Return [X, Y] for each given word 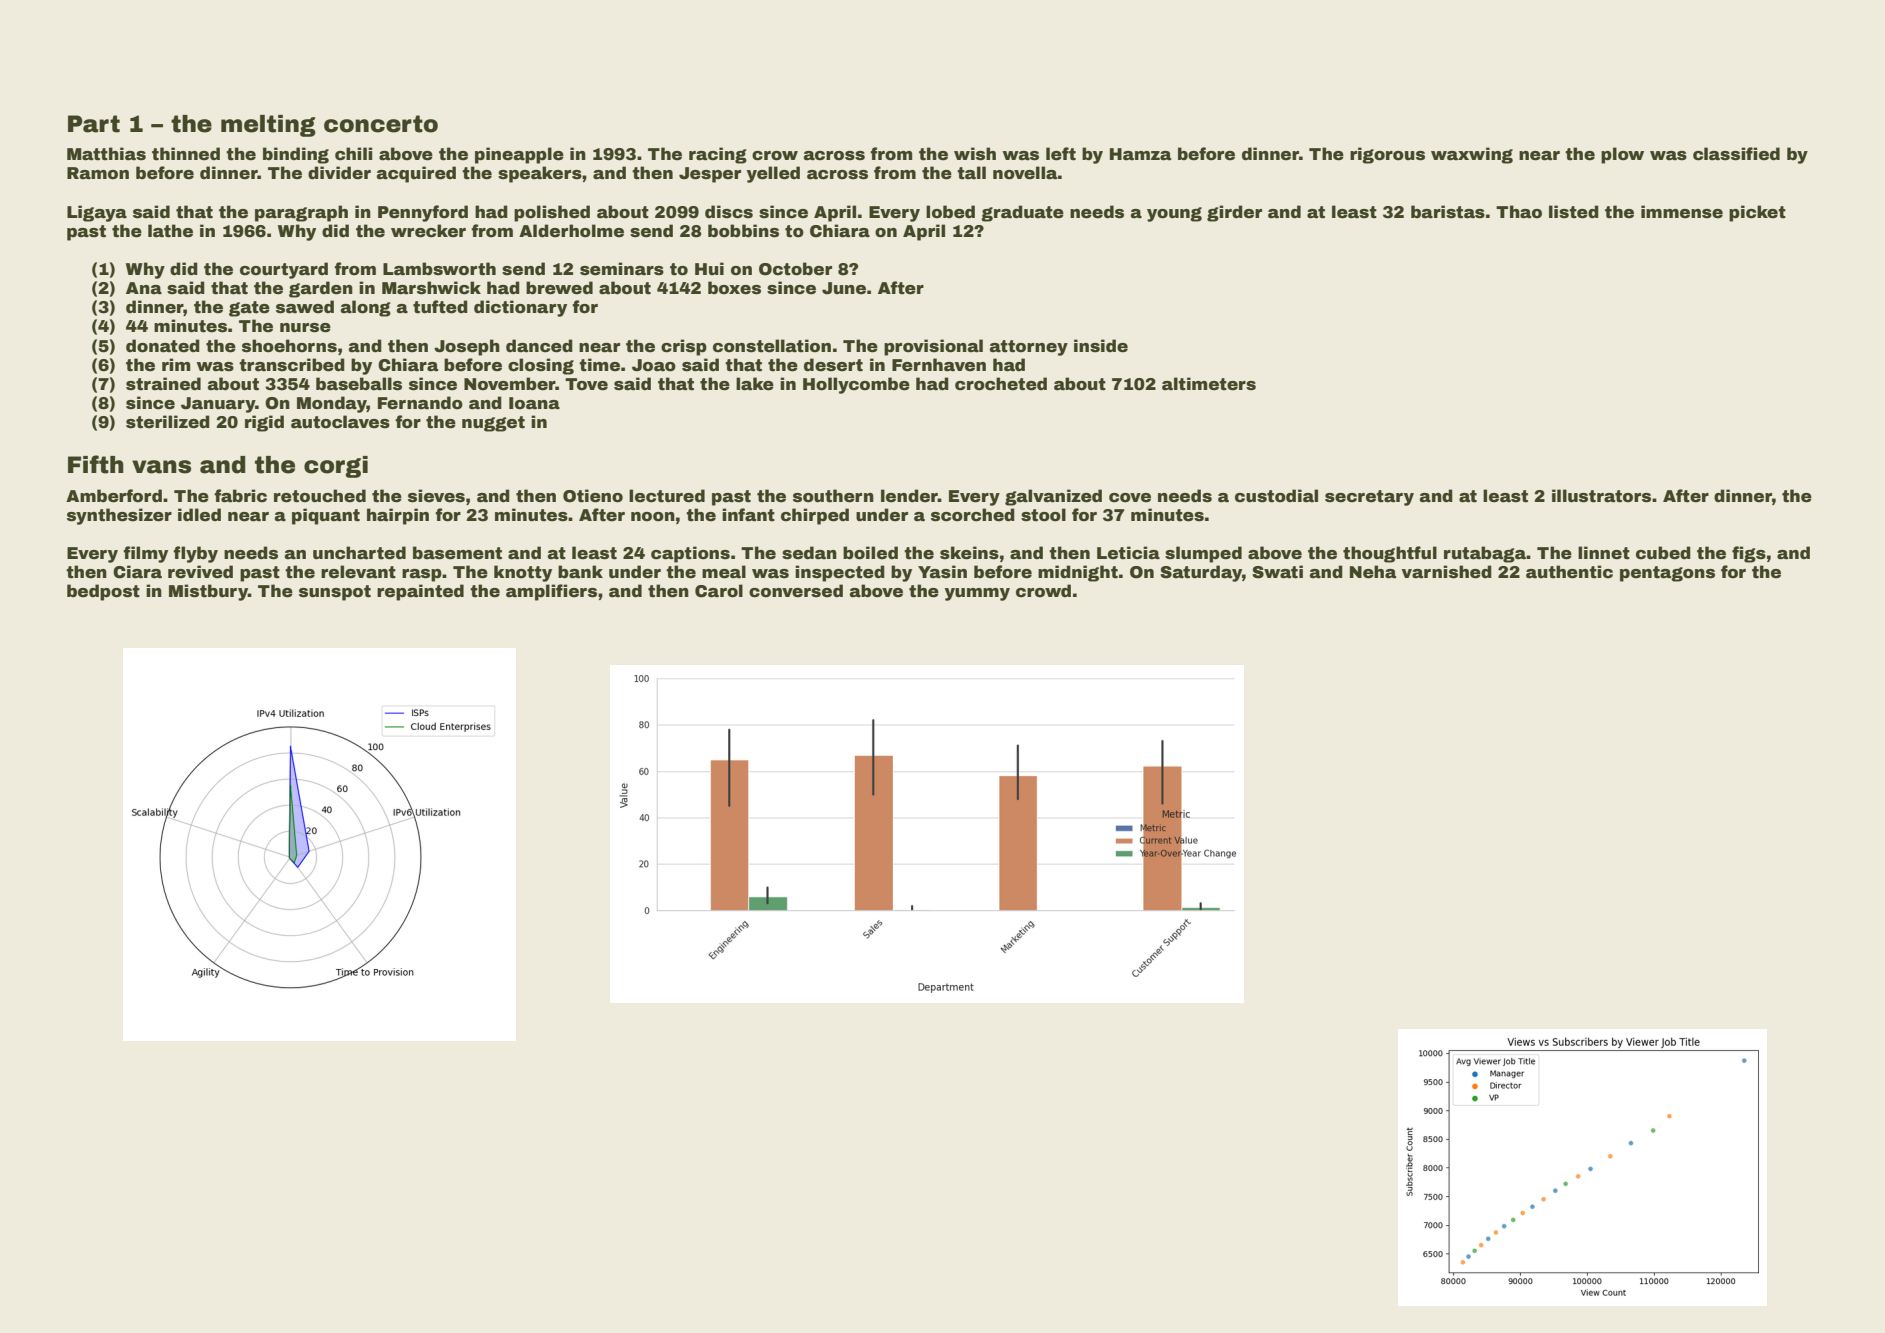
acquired [416, 174]
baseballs [359, 384]
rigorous [1387, 155]
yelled [773, 174]
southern [833, 496]
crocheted [1001, 384]
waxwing [1472, 155]
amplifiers [551, 592]
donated [163, 346]
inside [1101, 346]
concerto [381, 124]
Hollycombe [856, 385]
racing [718, 155]
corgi [336, 467]
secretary [1369, 498]
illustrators [1601, 496]
